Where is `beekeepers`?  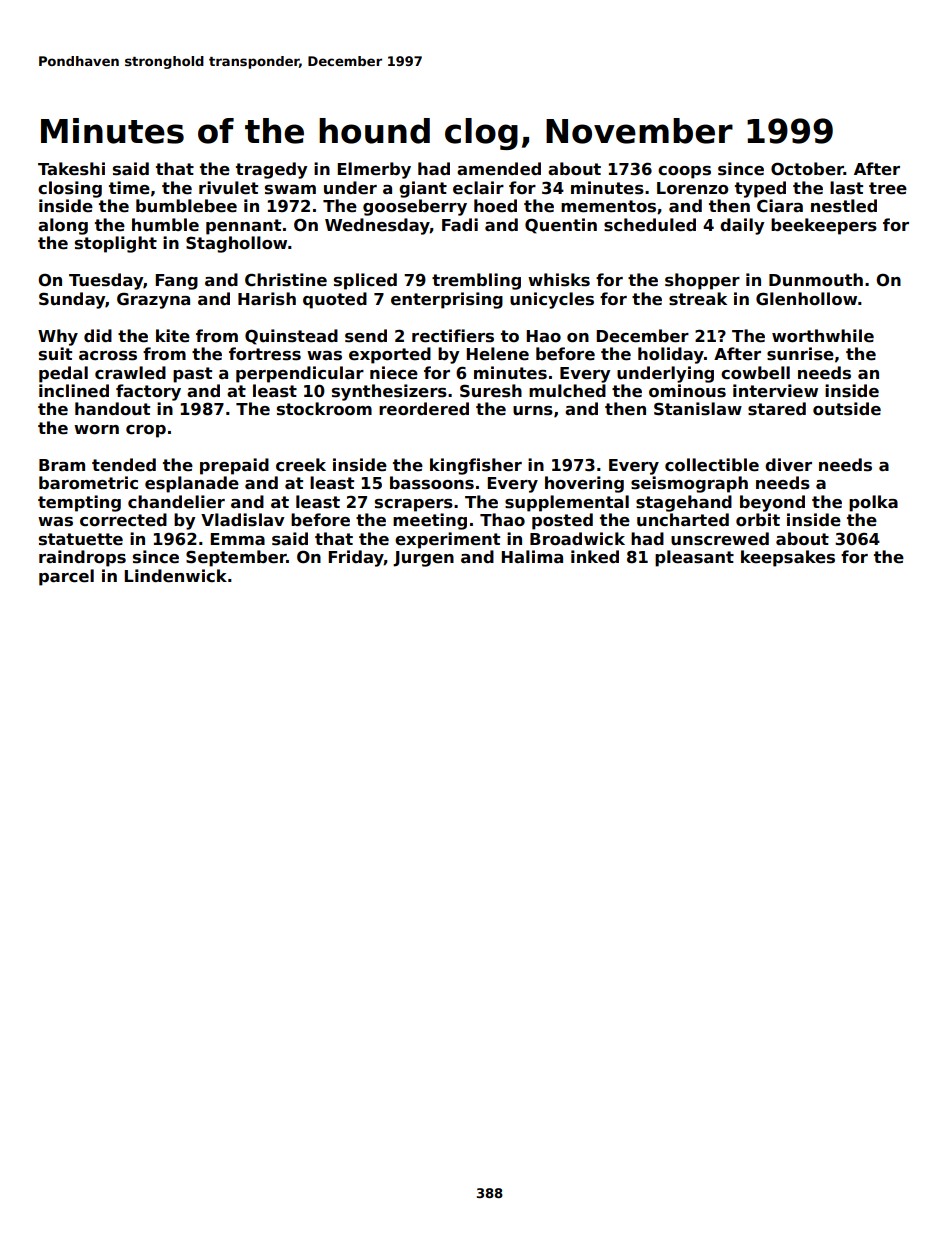
beekeepers is located at coordinates (824, 226).
